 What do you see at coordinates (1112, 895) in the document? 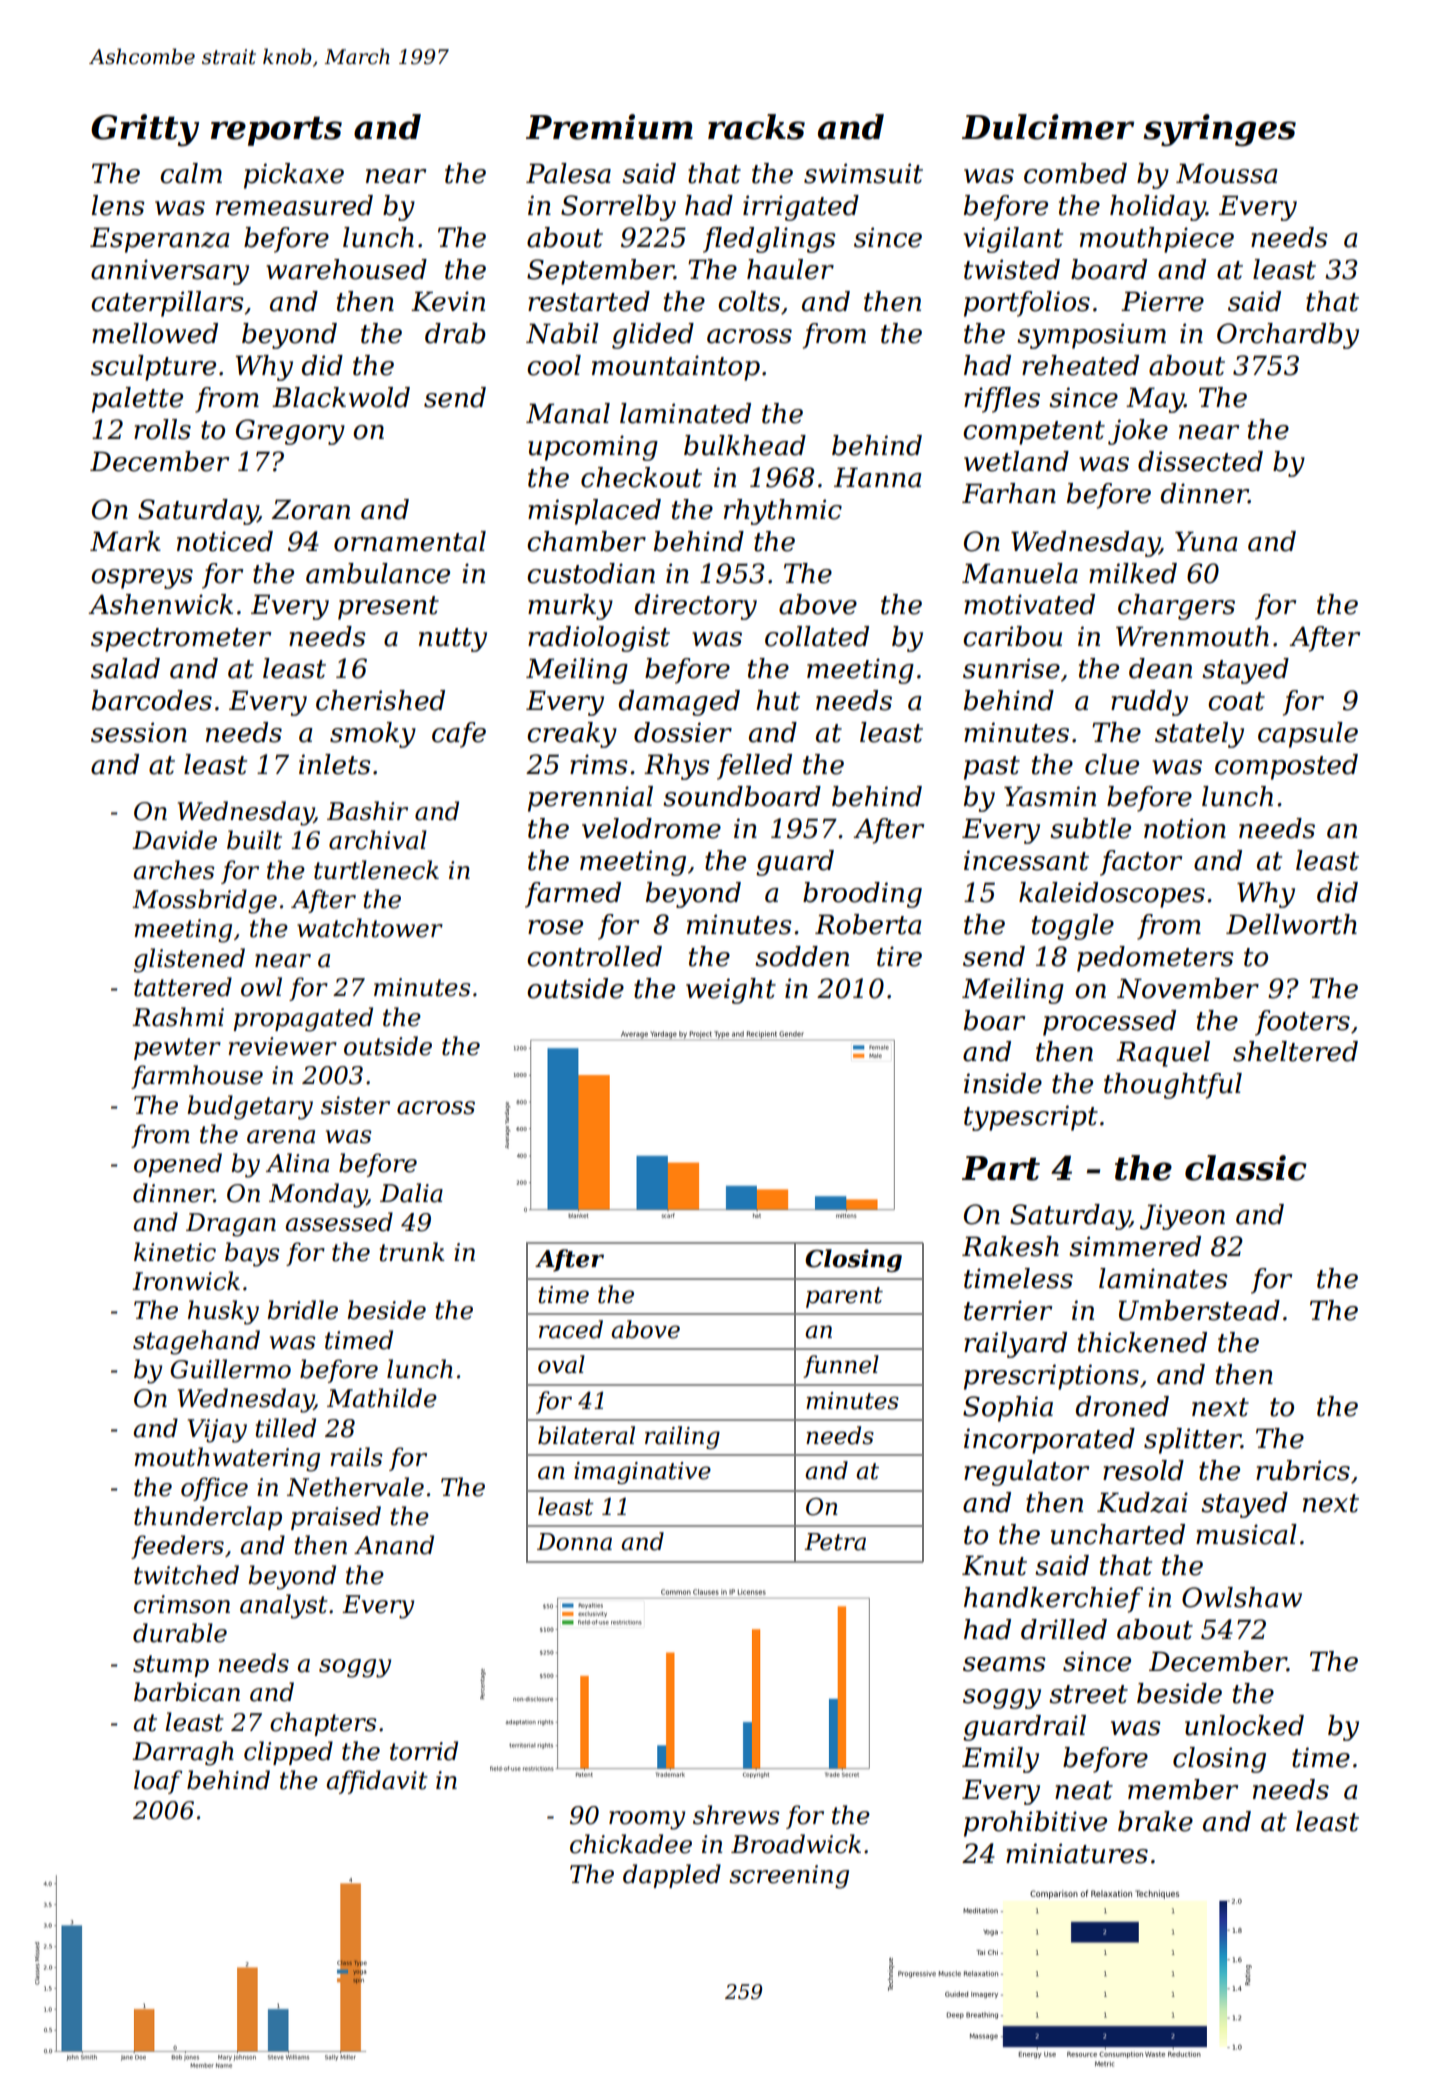
I see `kaleidoscopes` at bounding box center [1112, 895].
